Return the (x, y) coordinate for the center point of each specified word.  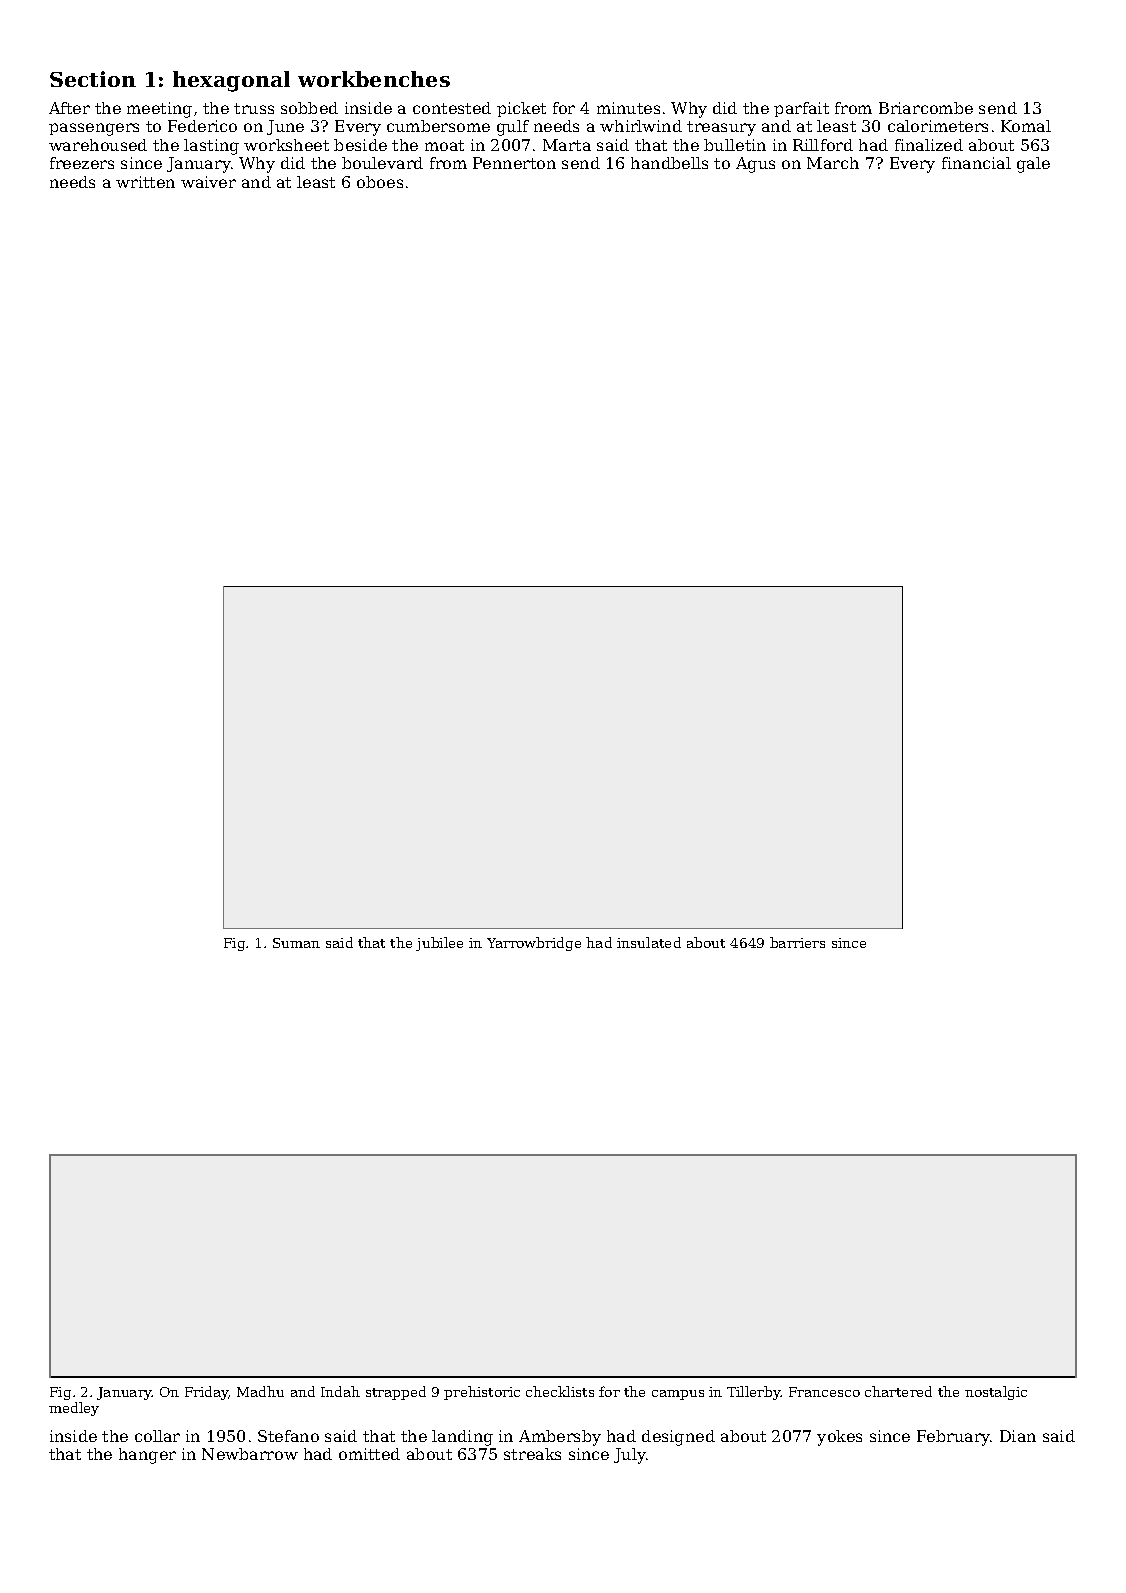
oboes (380, 182)
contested (452, 108)
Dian (1018, 1436)
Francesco (824, 1392)
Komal (1026, 126)
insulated (649, 942)
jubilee (439, 944)
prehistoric (482, 1393)
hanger (147, 1456)
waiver (208, 182)
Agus (755, 165)
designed (678, 1438)
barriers (797, 942)
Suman (296, 943)
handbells (669, 163)
